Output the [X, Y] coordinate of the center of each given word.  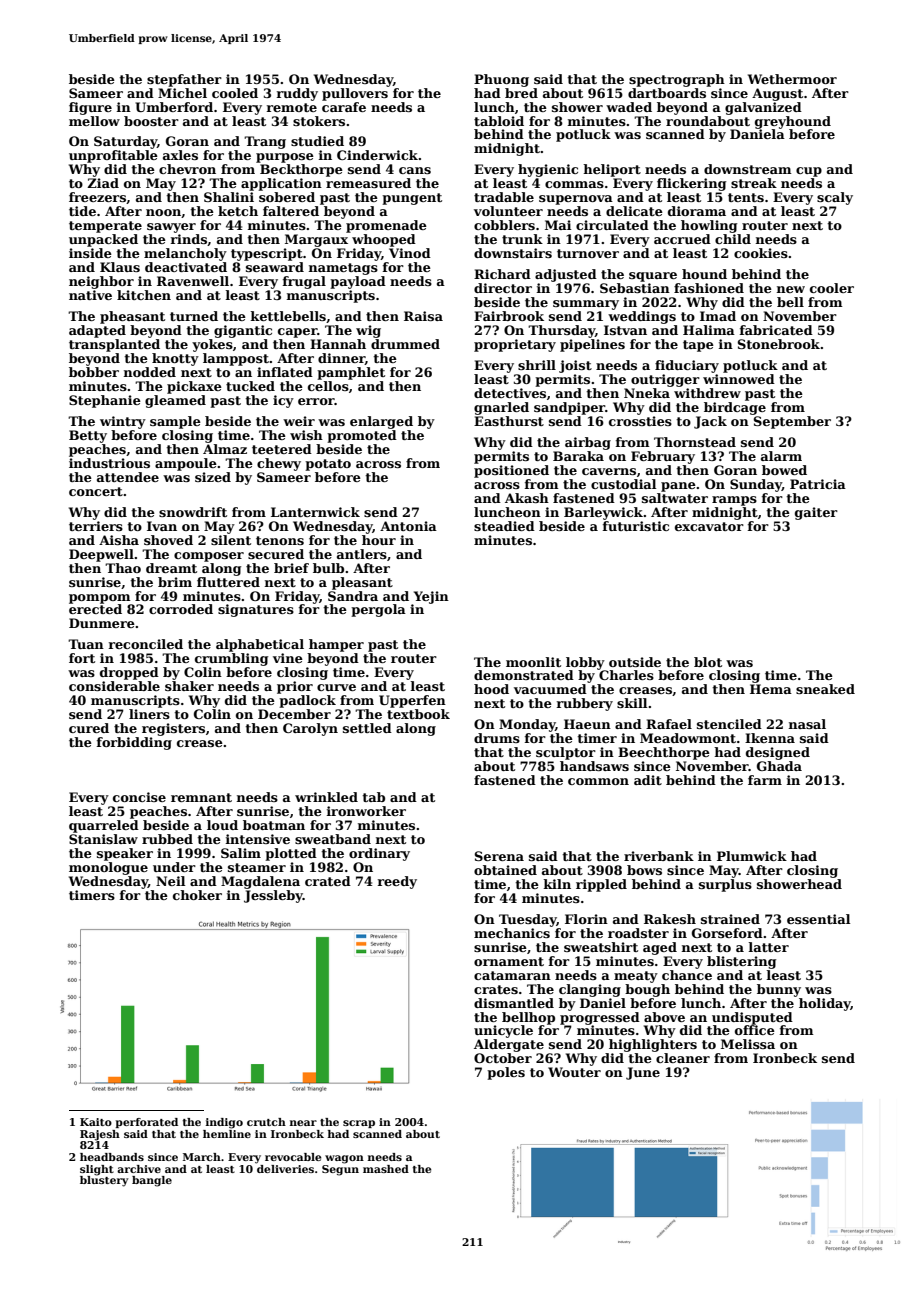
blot [708, 662]
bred [521, 93]
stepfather [184, 80]
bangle [152, 1181]
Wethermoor [792, 79]
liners [149, 714]
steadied [504, 526]
